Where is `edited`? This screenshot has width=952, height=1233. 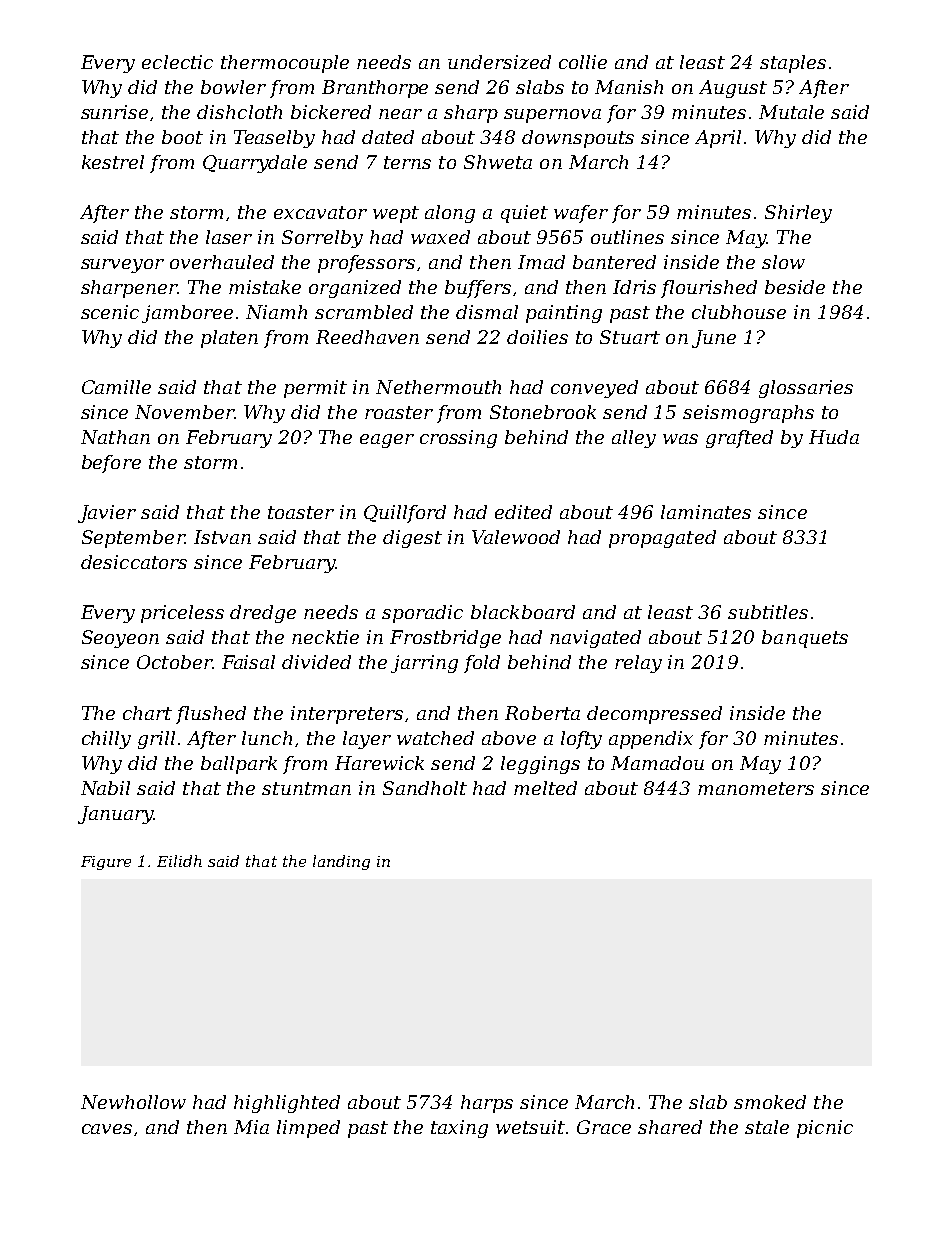 edited is located at coordinates (523, 512).
